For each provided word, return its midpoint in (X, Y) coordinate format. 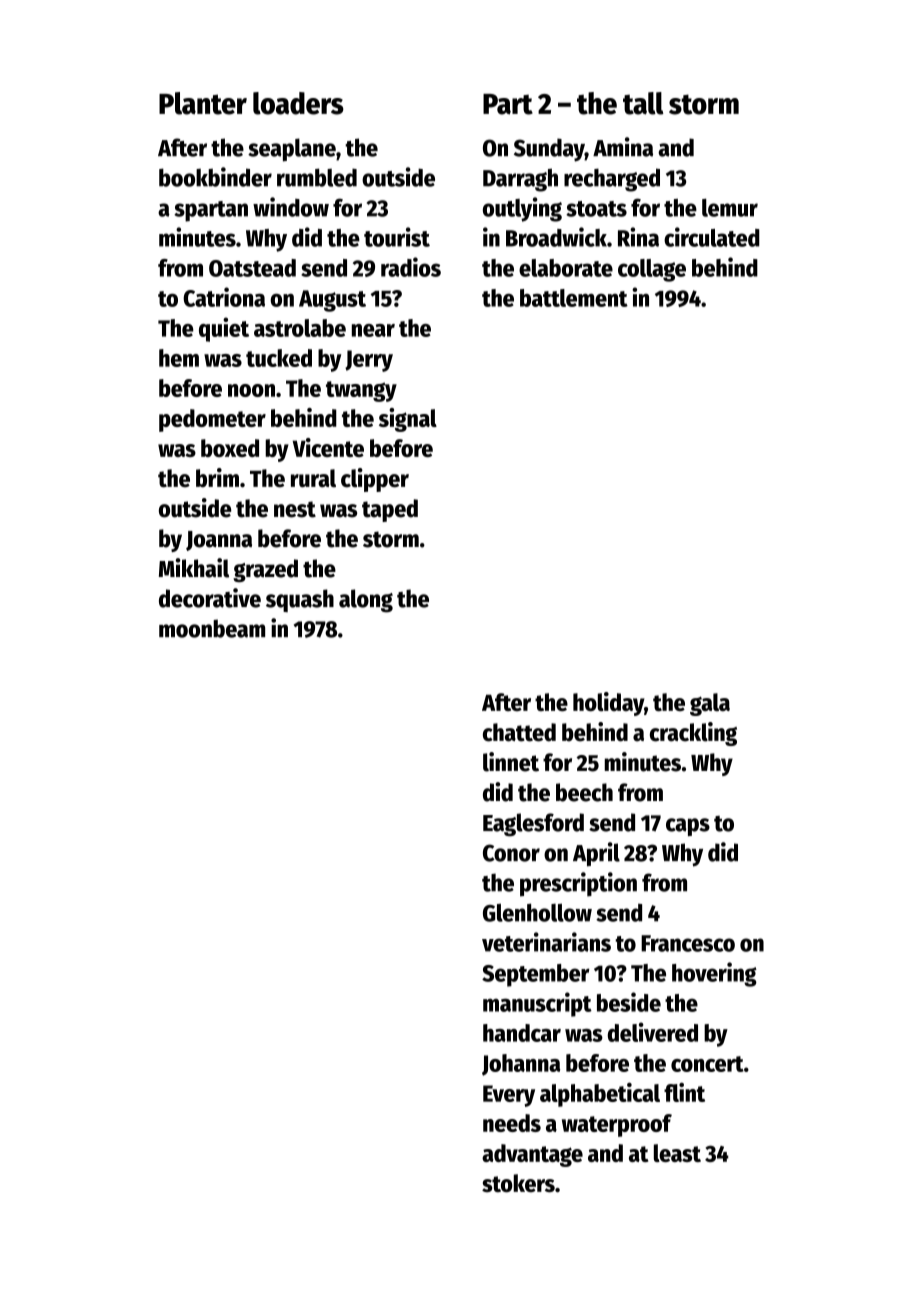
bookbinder (215, 177)
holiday (608, 704)
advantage (532, 1155)
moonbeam (212, 628)
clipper (375, 480)
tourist (397, 237)
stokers (518, 1183)
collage (652, 270)
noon (251, 390)
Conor (511, 853)
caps (688, 827)
